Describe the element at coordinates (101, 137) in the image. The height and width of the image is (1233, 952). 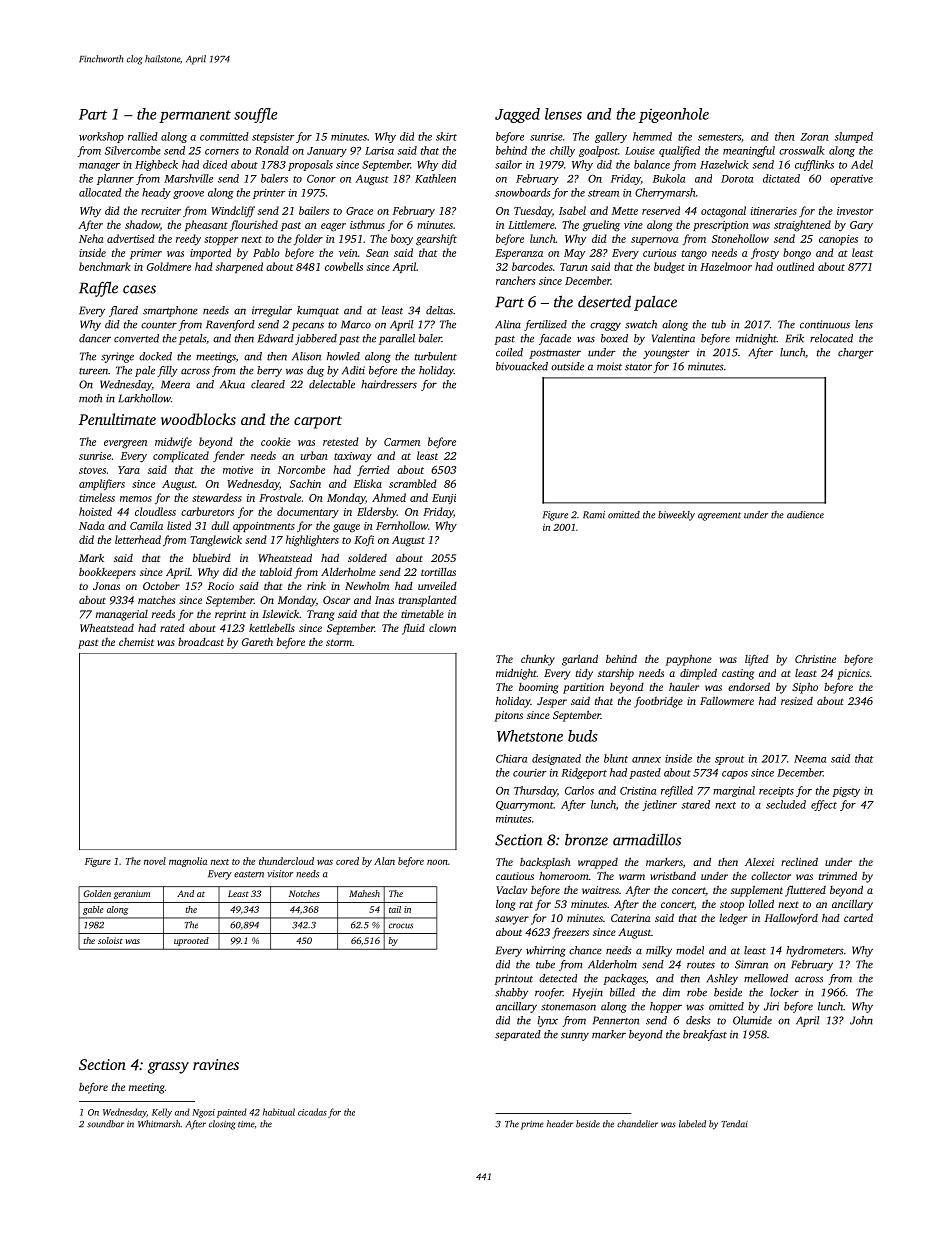
I see `workshop` at that location.
